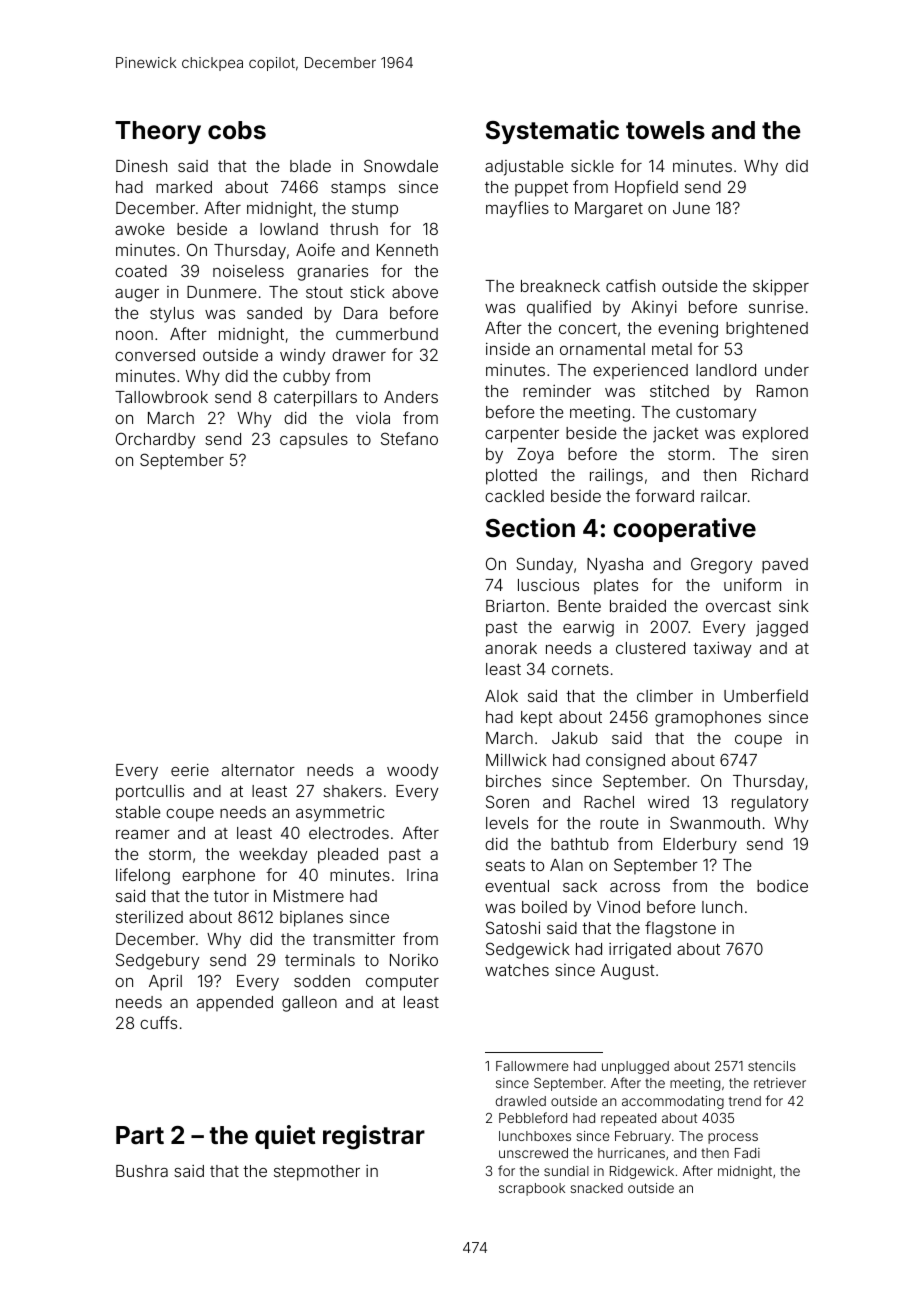  Describe the element at coordinates (676, 435) in the page. I see `jacket` at that location.
